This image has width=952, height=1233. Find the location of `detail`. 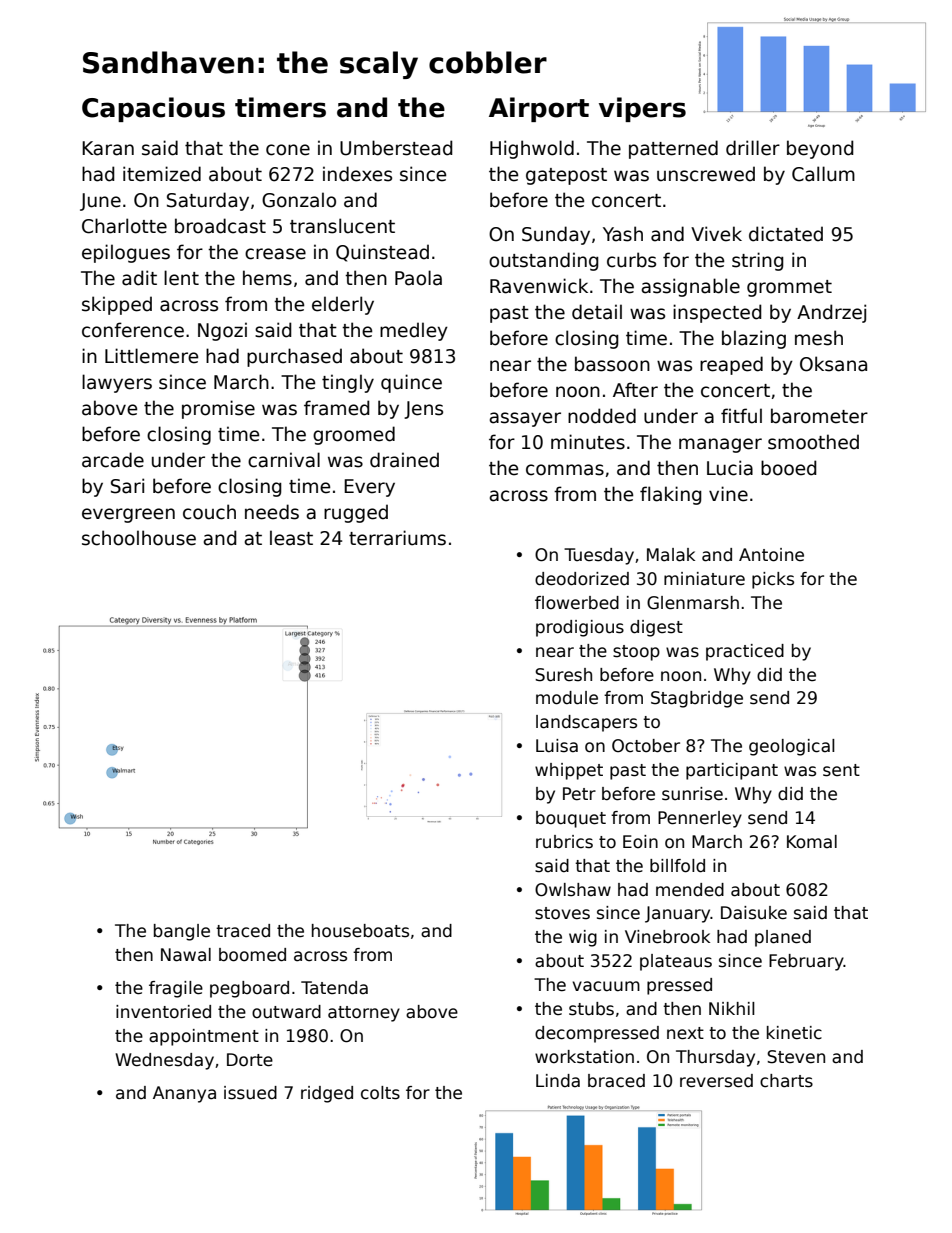

detail is located at coordinates (597, 312).
